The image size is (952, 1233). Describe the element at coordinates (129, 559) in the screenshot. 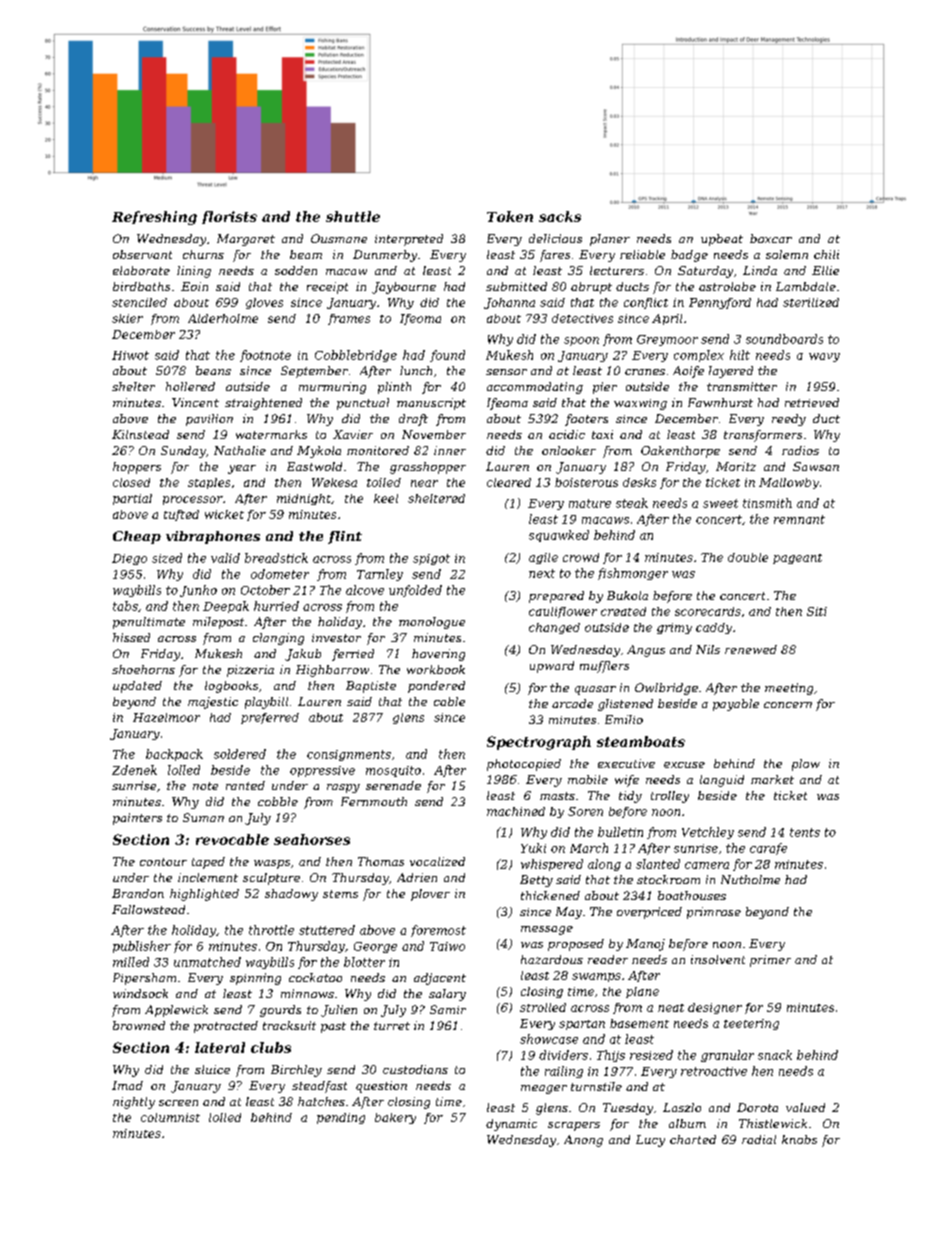

I see `Diego` at that location.
